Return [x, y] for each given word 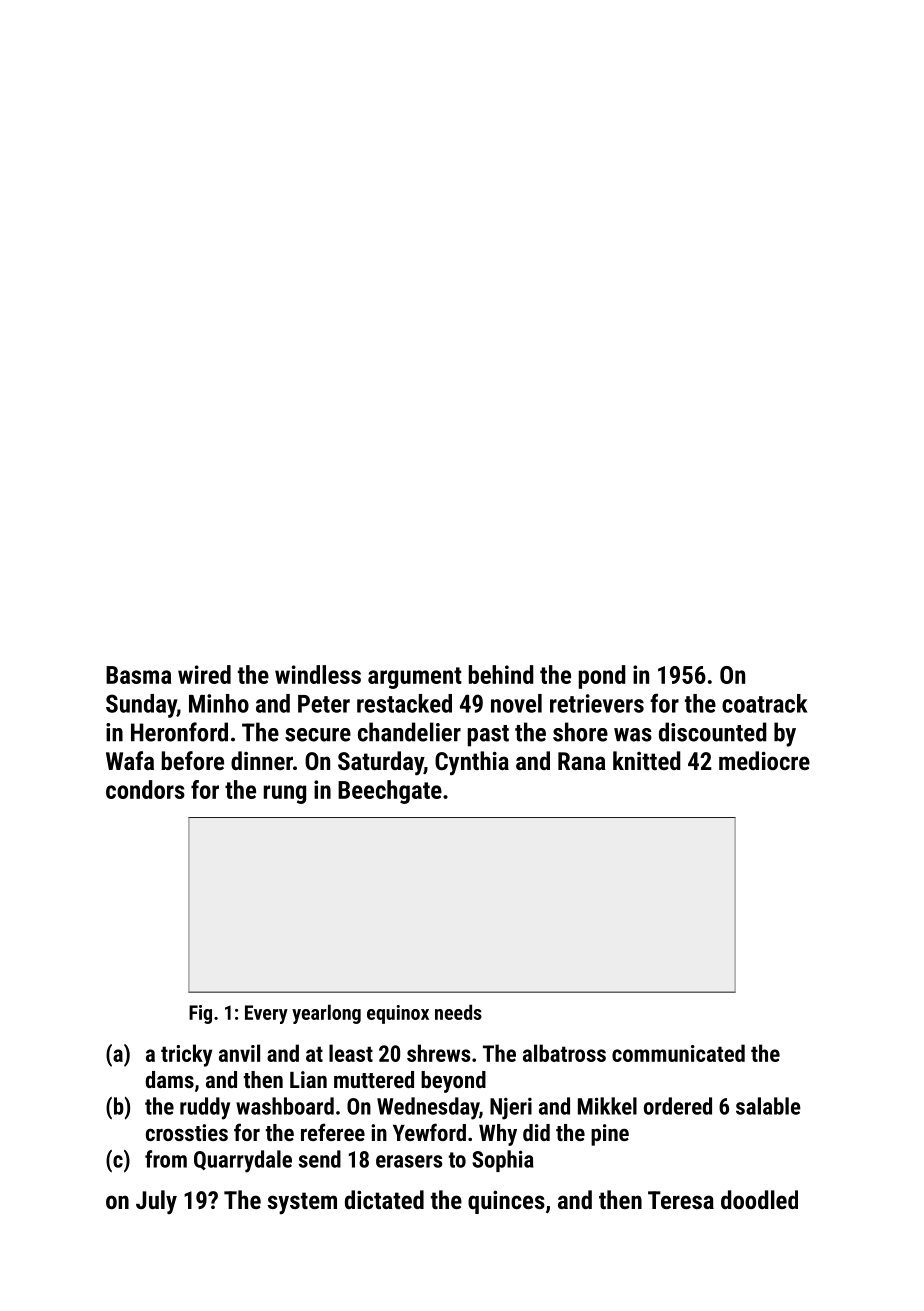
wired [204, 674]
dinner [262, 760]
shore [580, 732]
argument [415, 678]
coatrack [764, 703]
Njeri [511, 1108]
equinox [398, 1014]
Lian [308, 1079]
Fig [200, 1014]
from [166, 1159]
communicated [678, 1053]
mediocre [764, 760]
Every [266, 1014]
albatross [564, 1053]
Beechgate [390, 792]
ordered [678, 1106]
